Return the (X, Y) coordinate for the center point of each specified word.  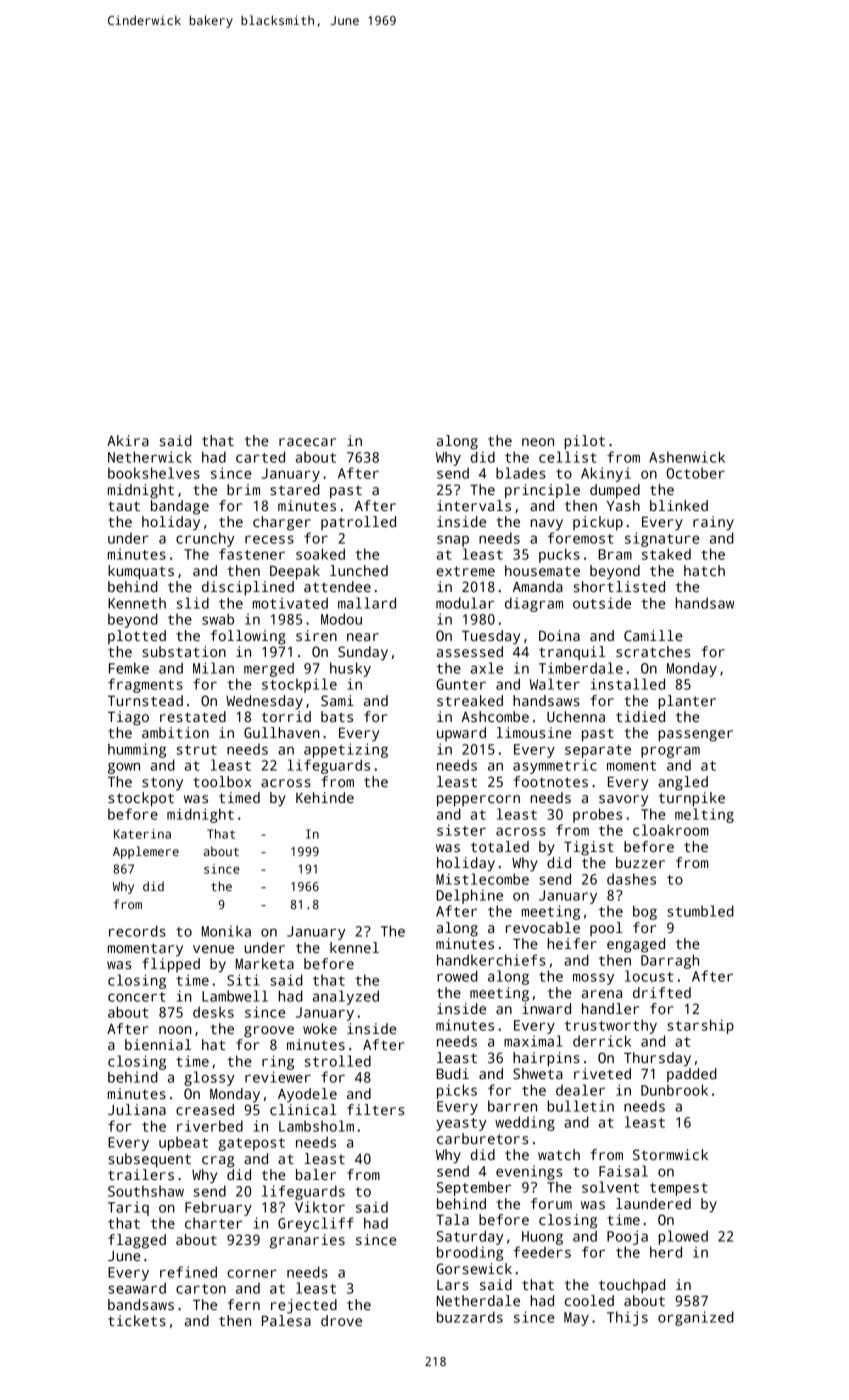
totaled (500, 846)
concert (137, 997)
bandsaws (141, 1304)
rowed (457, 976)
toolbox (222, 781)
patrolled (358, 523)
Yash (623, 505)
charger (282, 523)
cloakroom (671, 830)
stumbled (700, 911)
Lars (453, 1285)
